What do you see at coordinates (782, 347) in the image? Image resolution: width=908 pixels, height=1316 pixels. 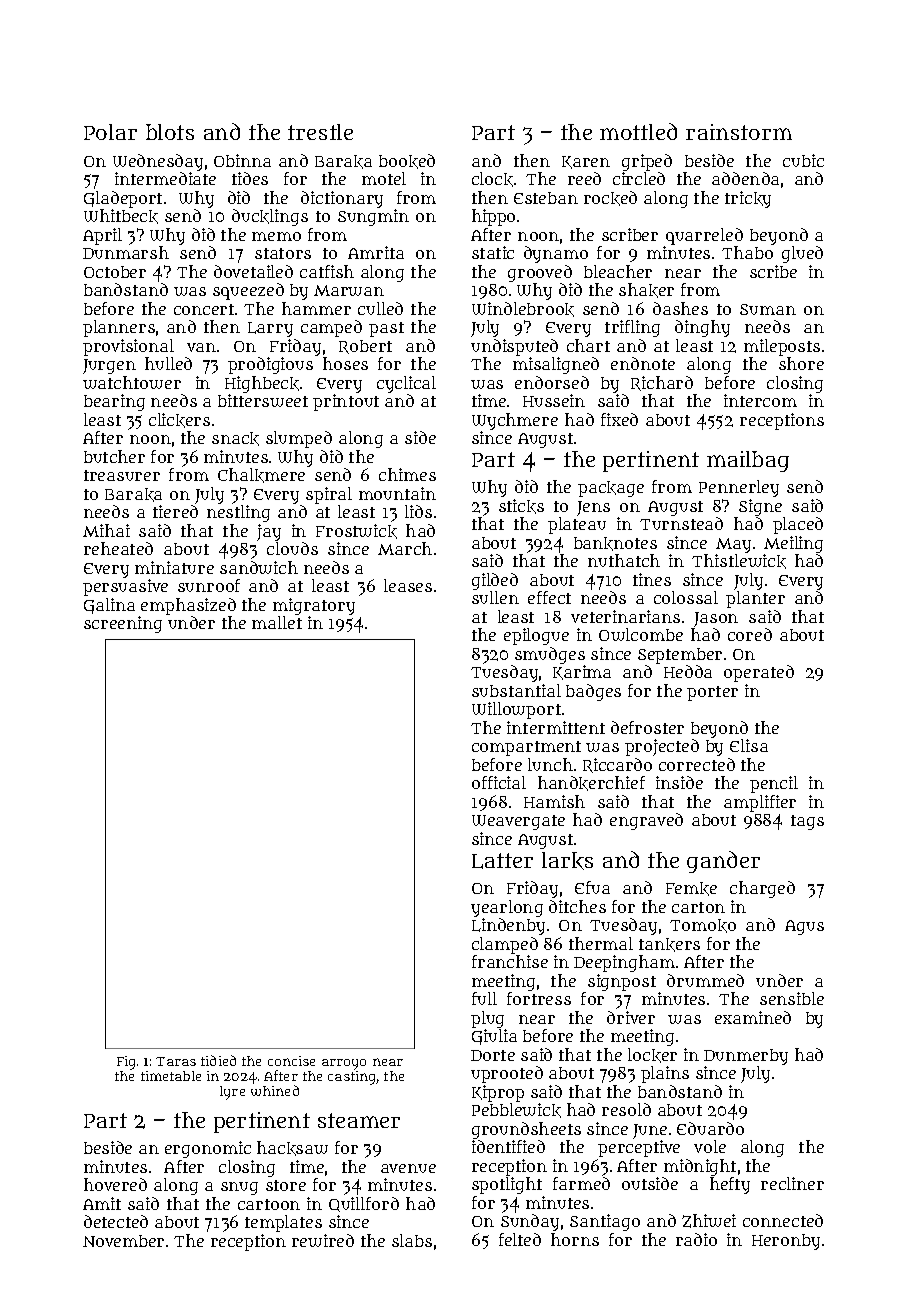 I see `mileposts` at bounding box center [782, 347].
